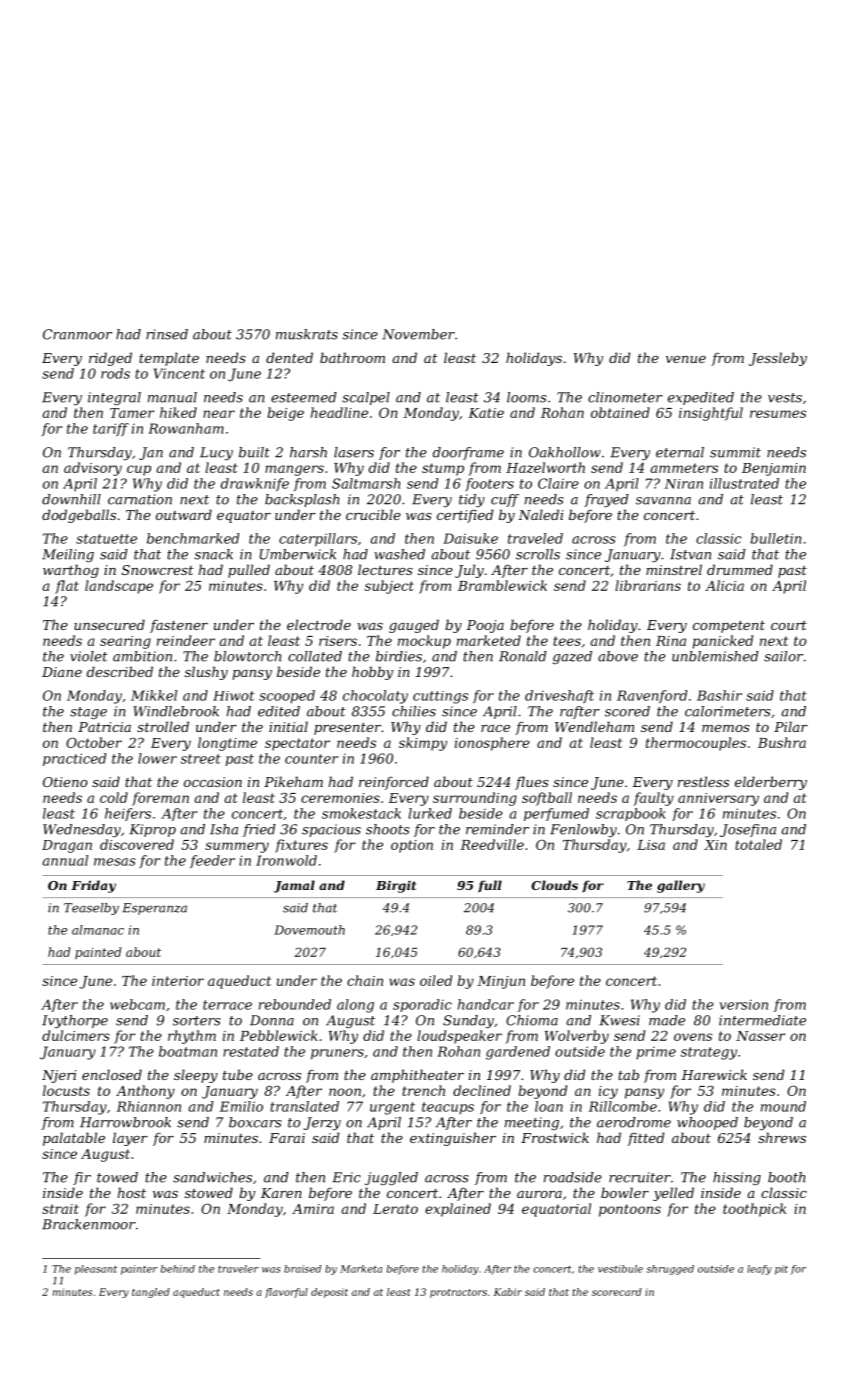 The height and width of the page is (1400, 849). Describe the element at coordinates (785, 398) in the page. I see `vests` at that location.
